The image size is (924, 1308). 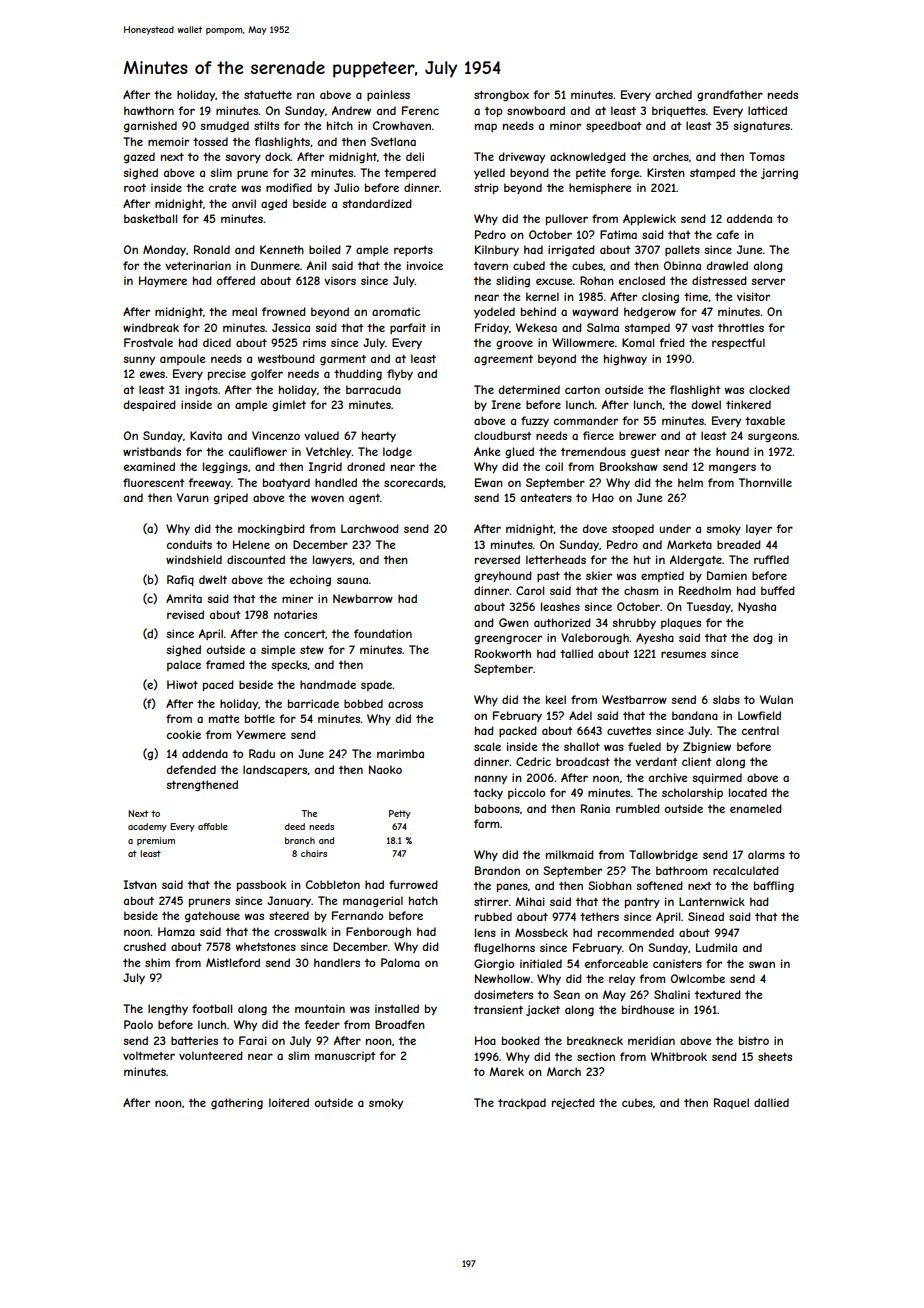 I want to click on lens, so click(x=485, y=932).
